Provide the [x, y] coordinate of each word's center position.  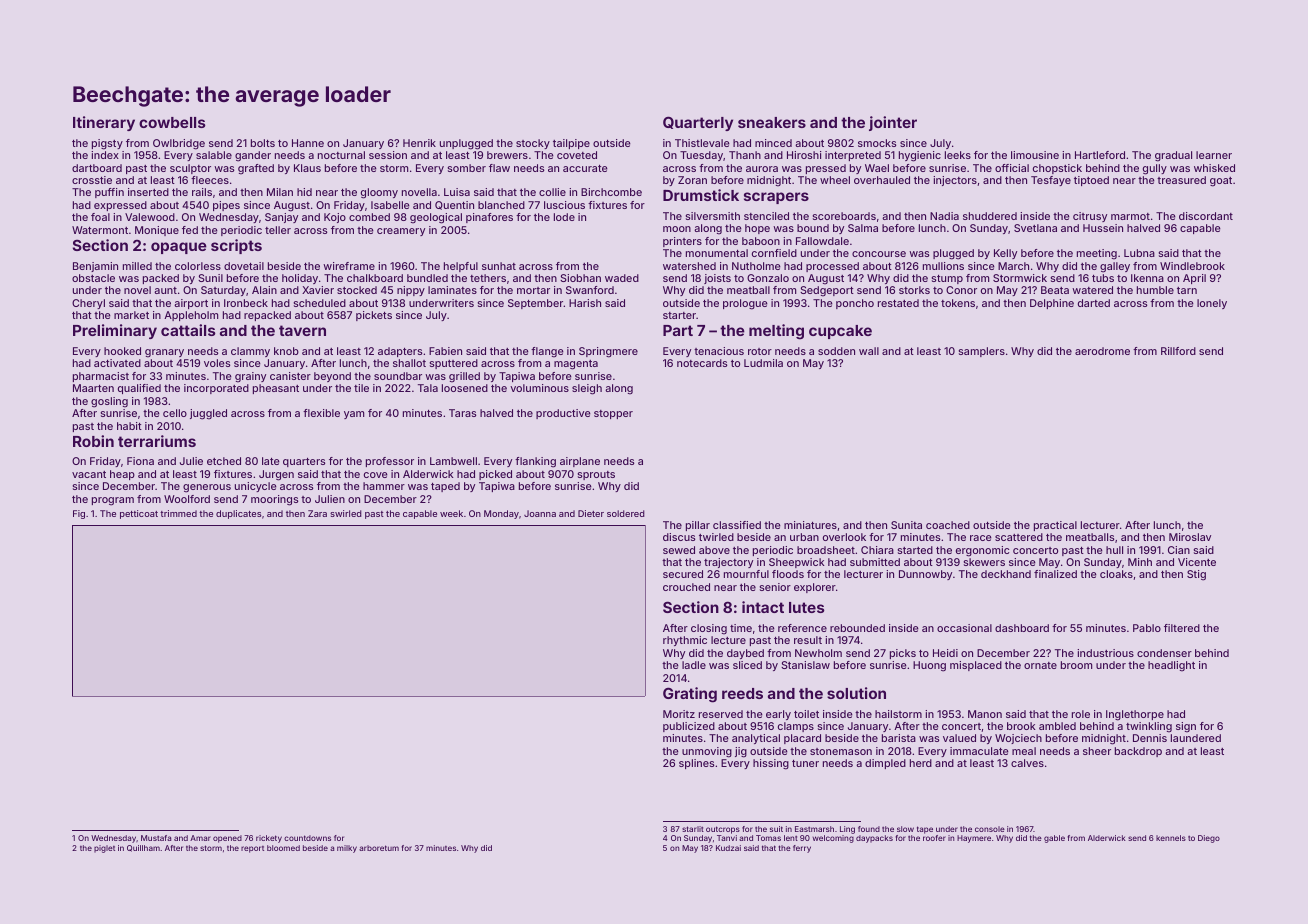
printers [682, 242]
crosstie [92, 180]
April [1194, 279]
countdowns [307, 838]
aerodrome [1102, 351]
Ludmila [763, 363]
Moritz [679, 714]
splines [696, 764]
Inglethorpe [1135, 715]
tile [361, 388]
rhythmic [685, 641]
